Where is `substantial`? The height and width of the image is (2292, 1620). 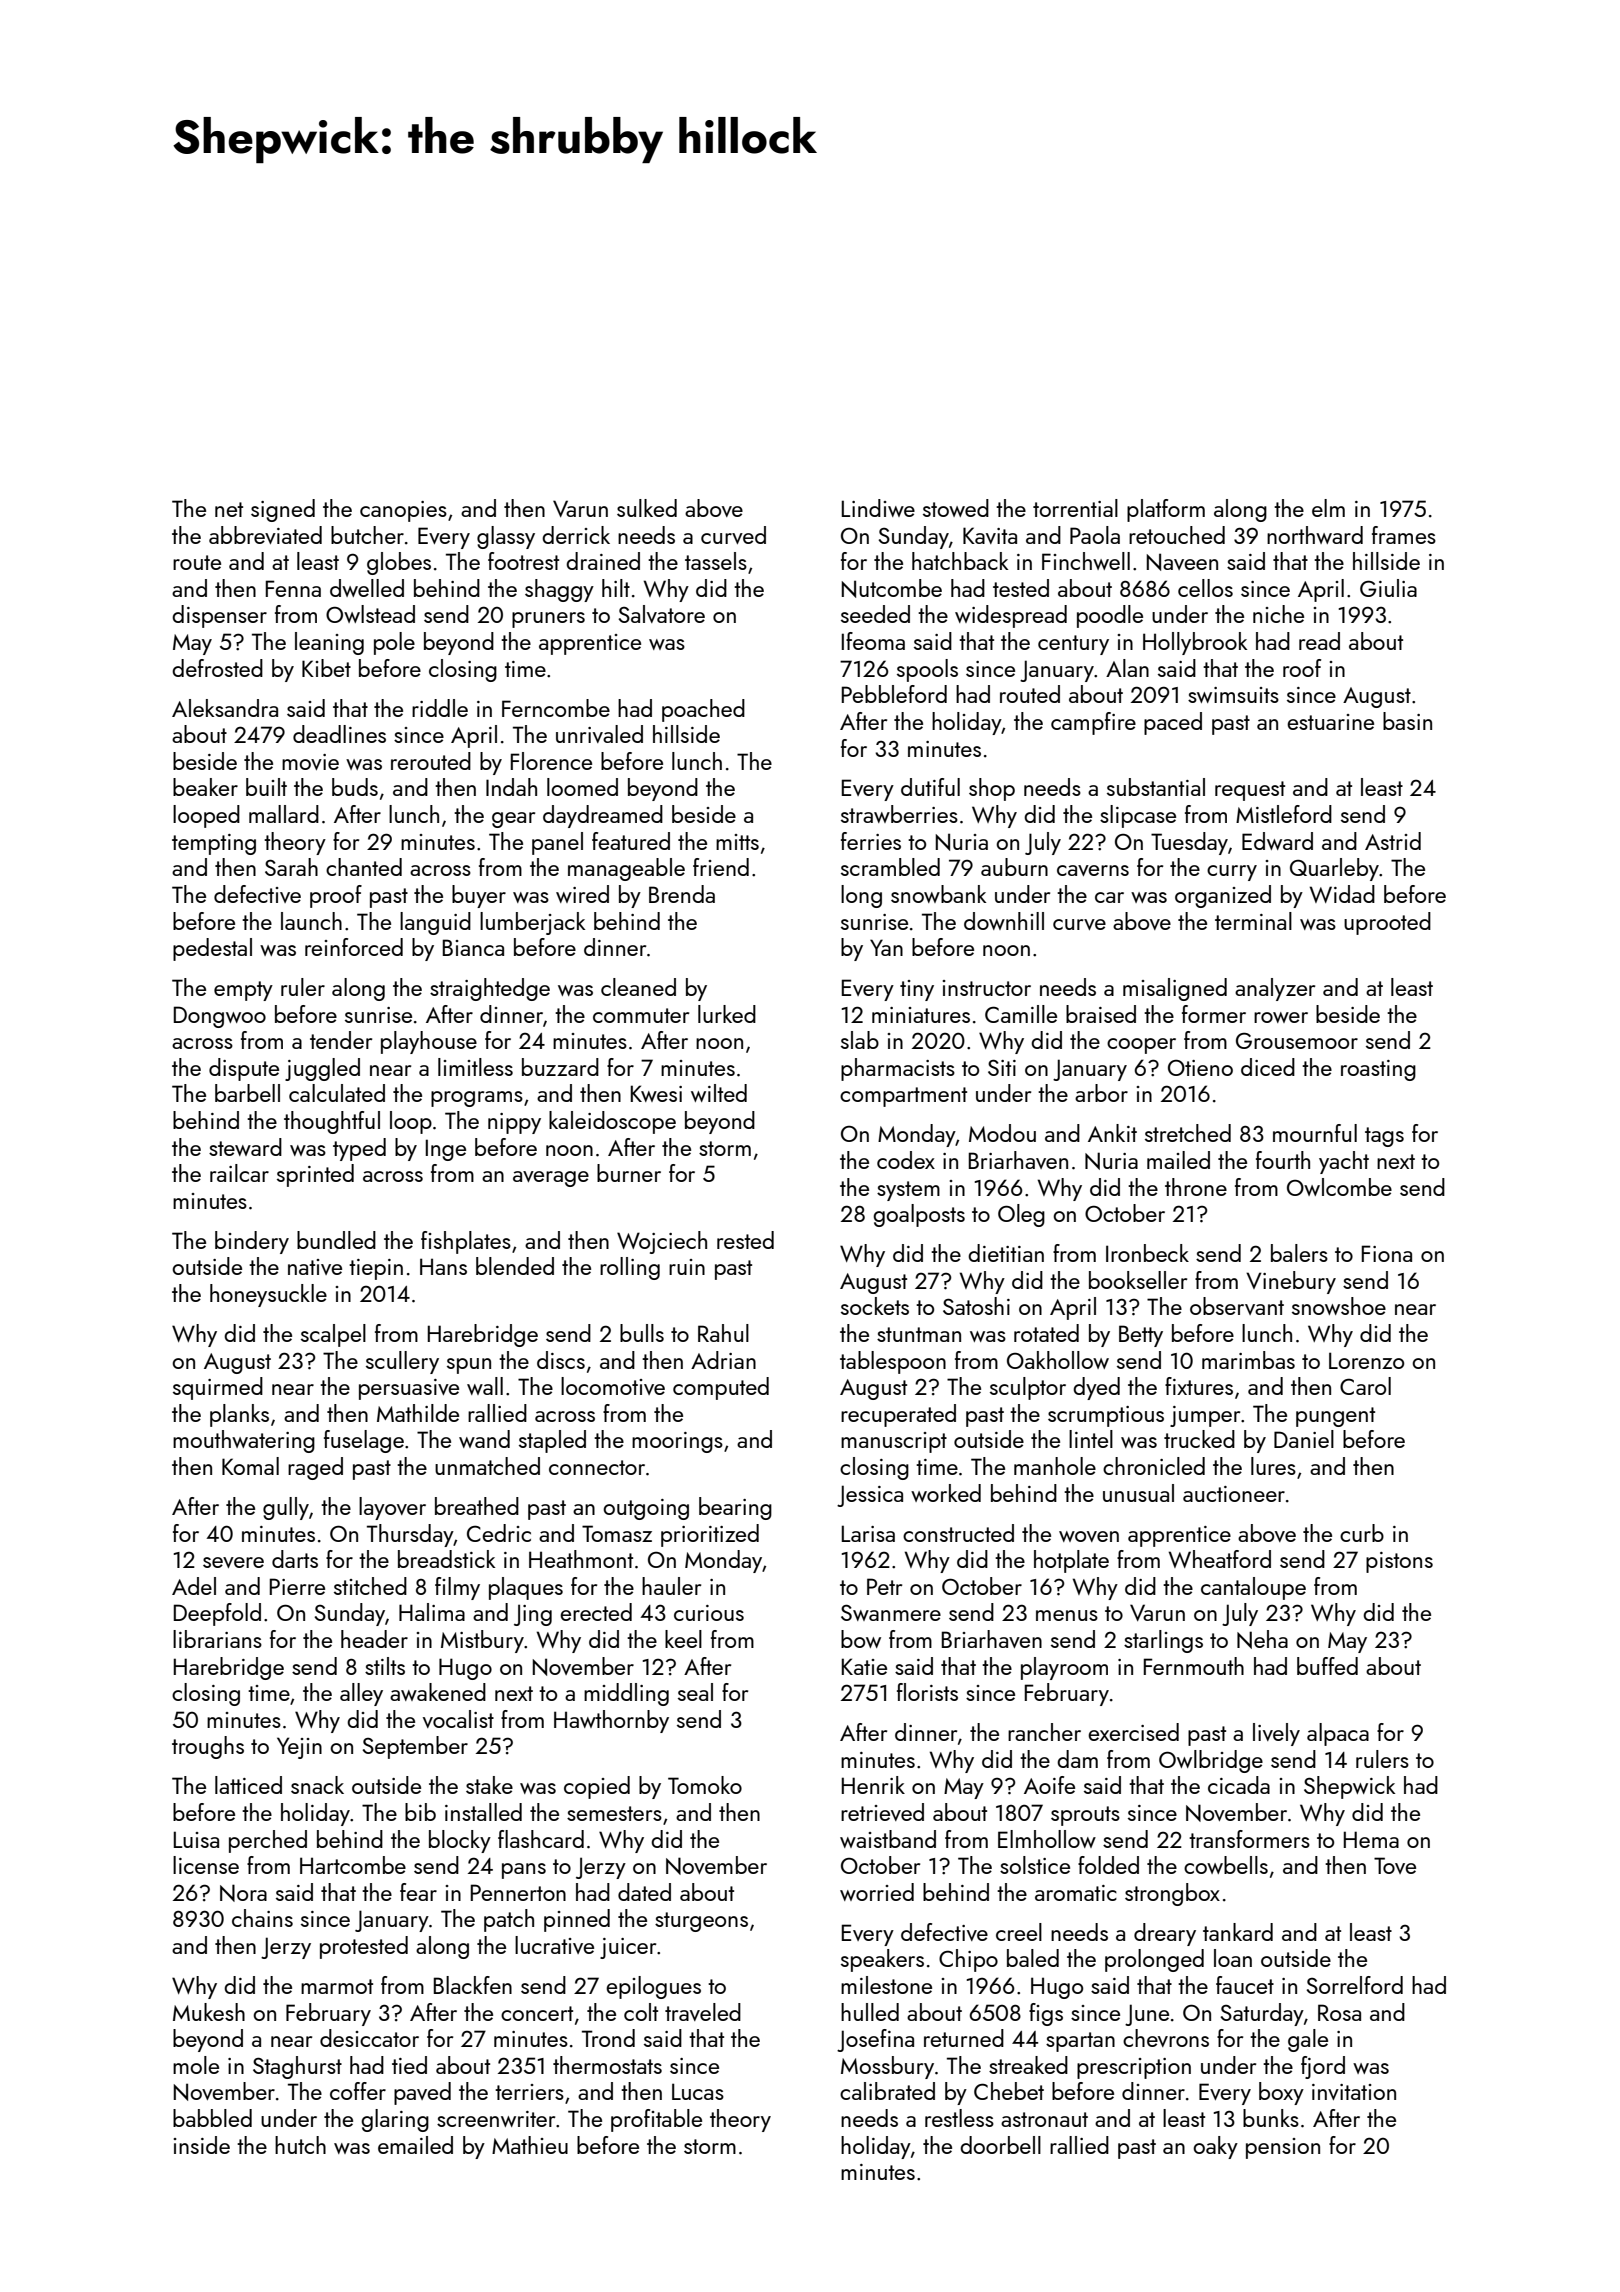 substantial is located at coordinates (1156, 787).
